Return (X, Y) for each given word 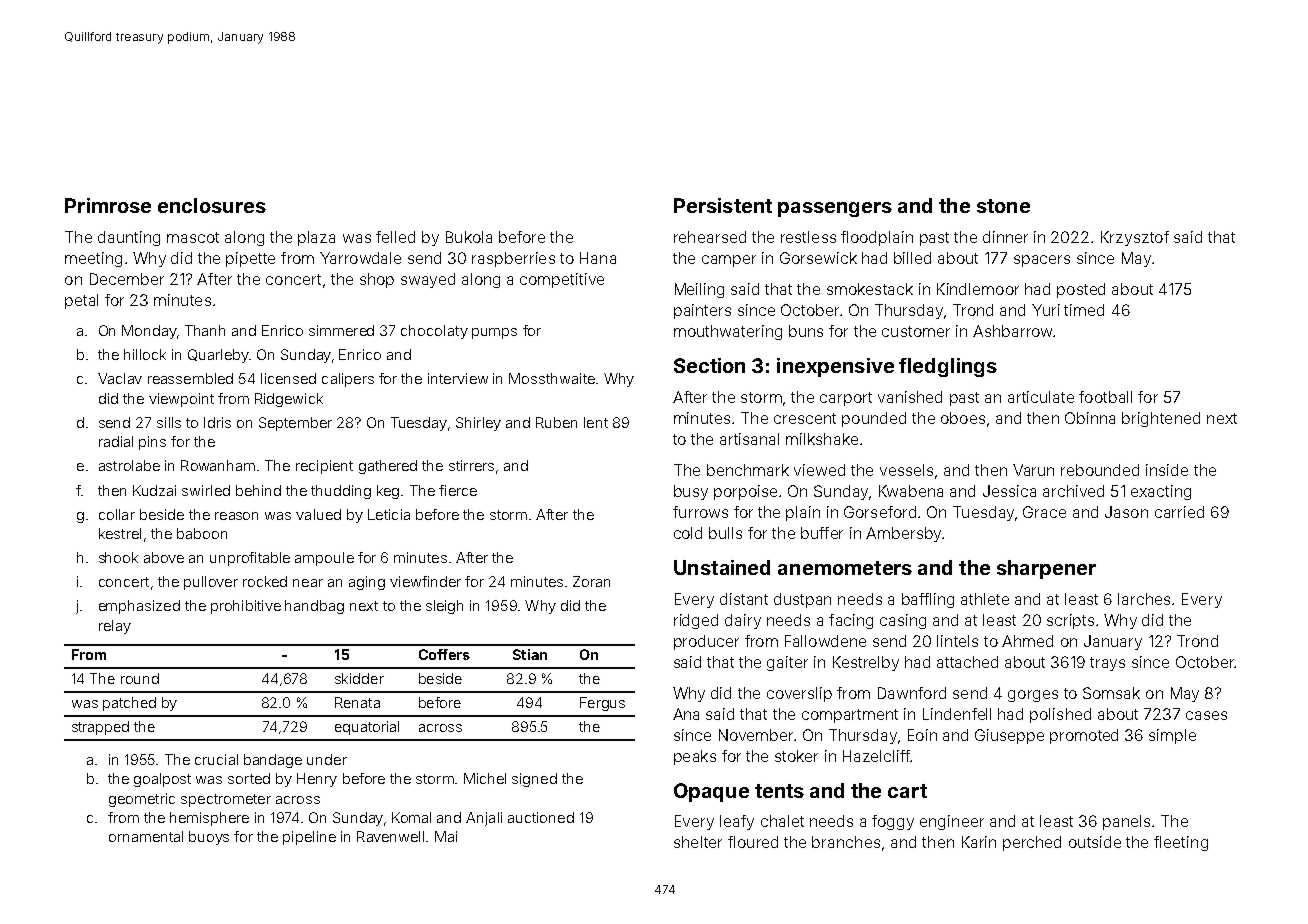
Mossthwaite (552, 378)
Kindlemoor (978, 289)
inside (1167, 470)
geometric (142, 800)
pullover (211, 583)
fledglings (948, 367)
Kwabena (911, 491)
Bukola (469, 237)
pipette (250, 259)
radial (116, 441)
